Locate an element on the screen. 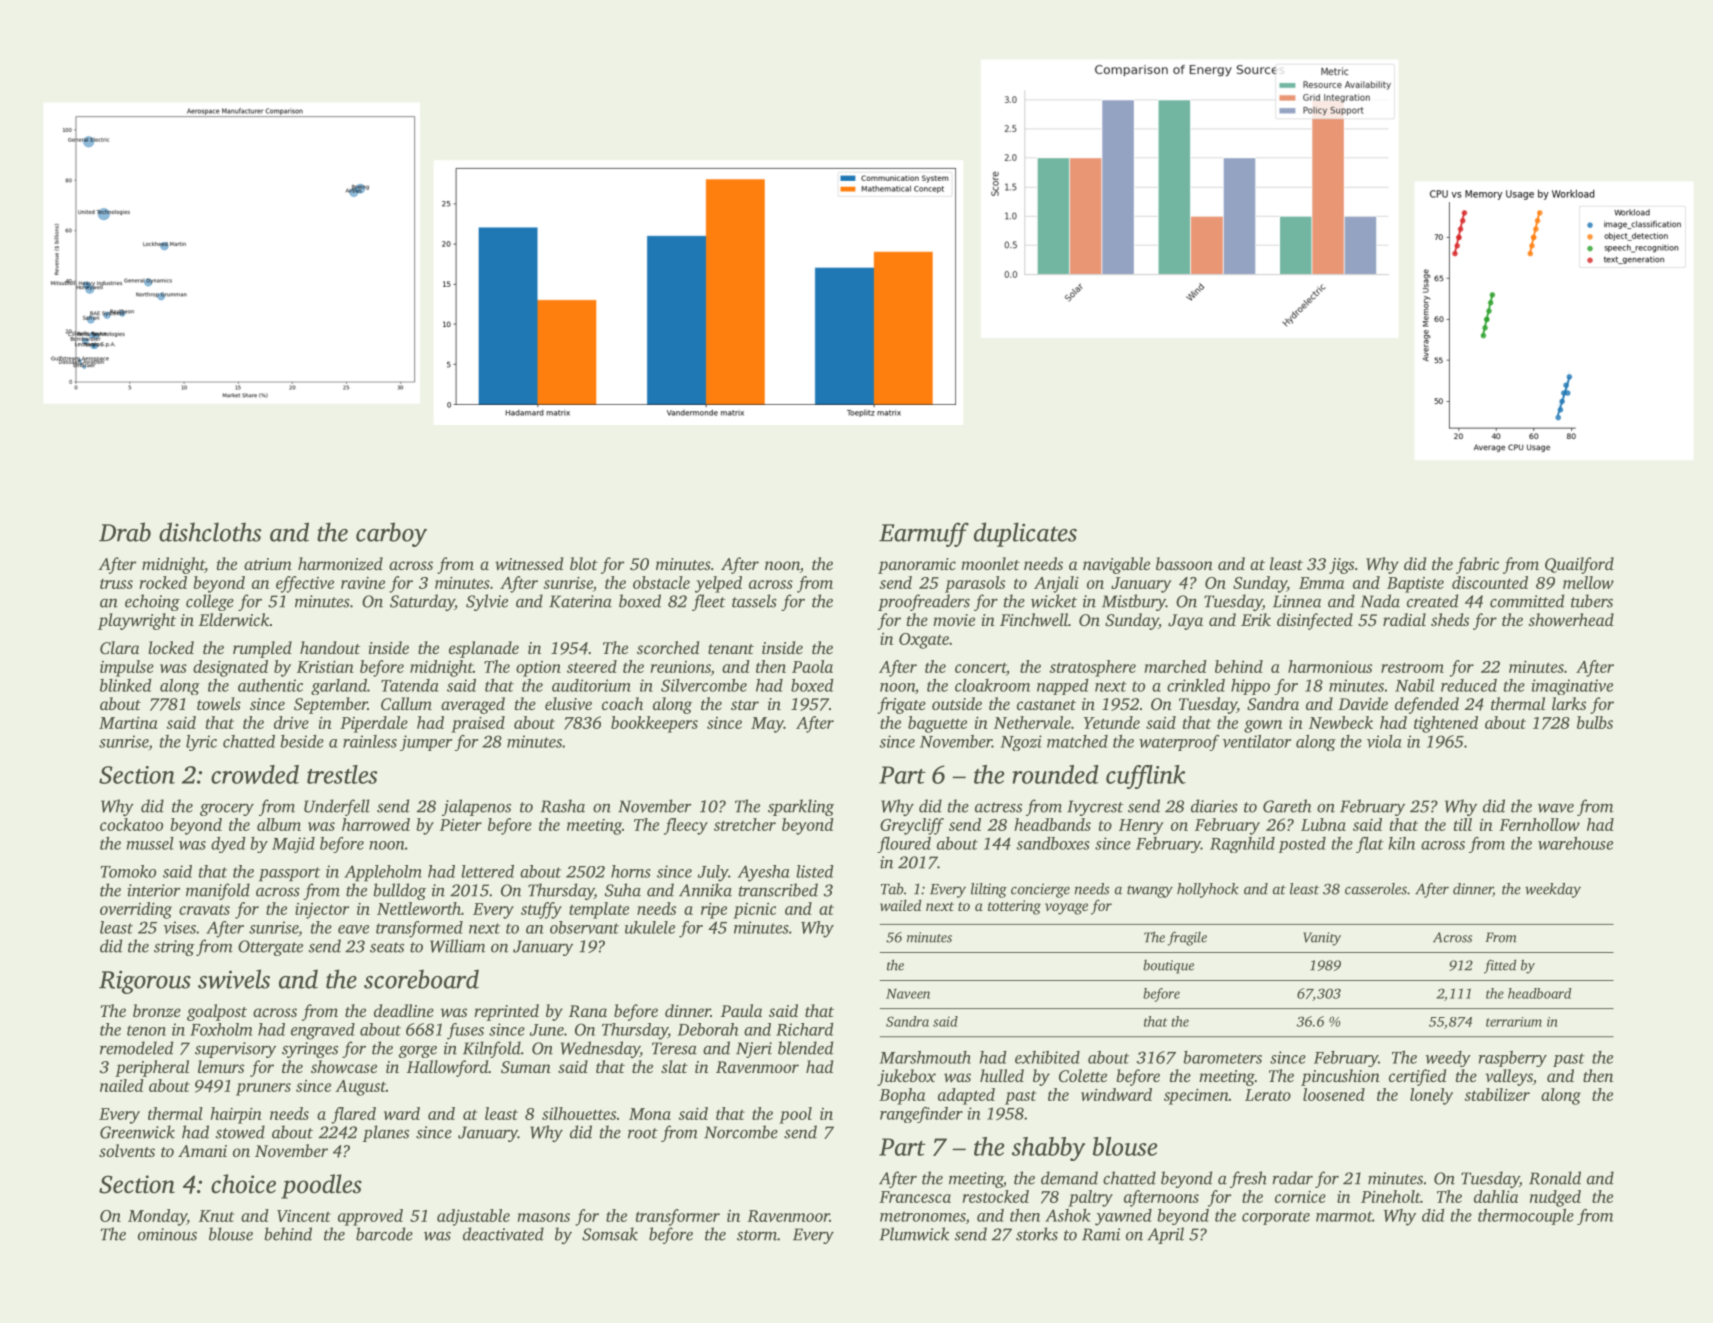 The height and width of the screenshot is (1323, 1713). pool is located at coordinates (795, 1115).
